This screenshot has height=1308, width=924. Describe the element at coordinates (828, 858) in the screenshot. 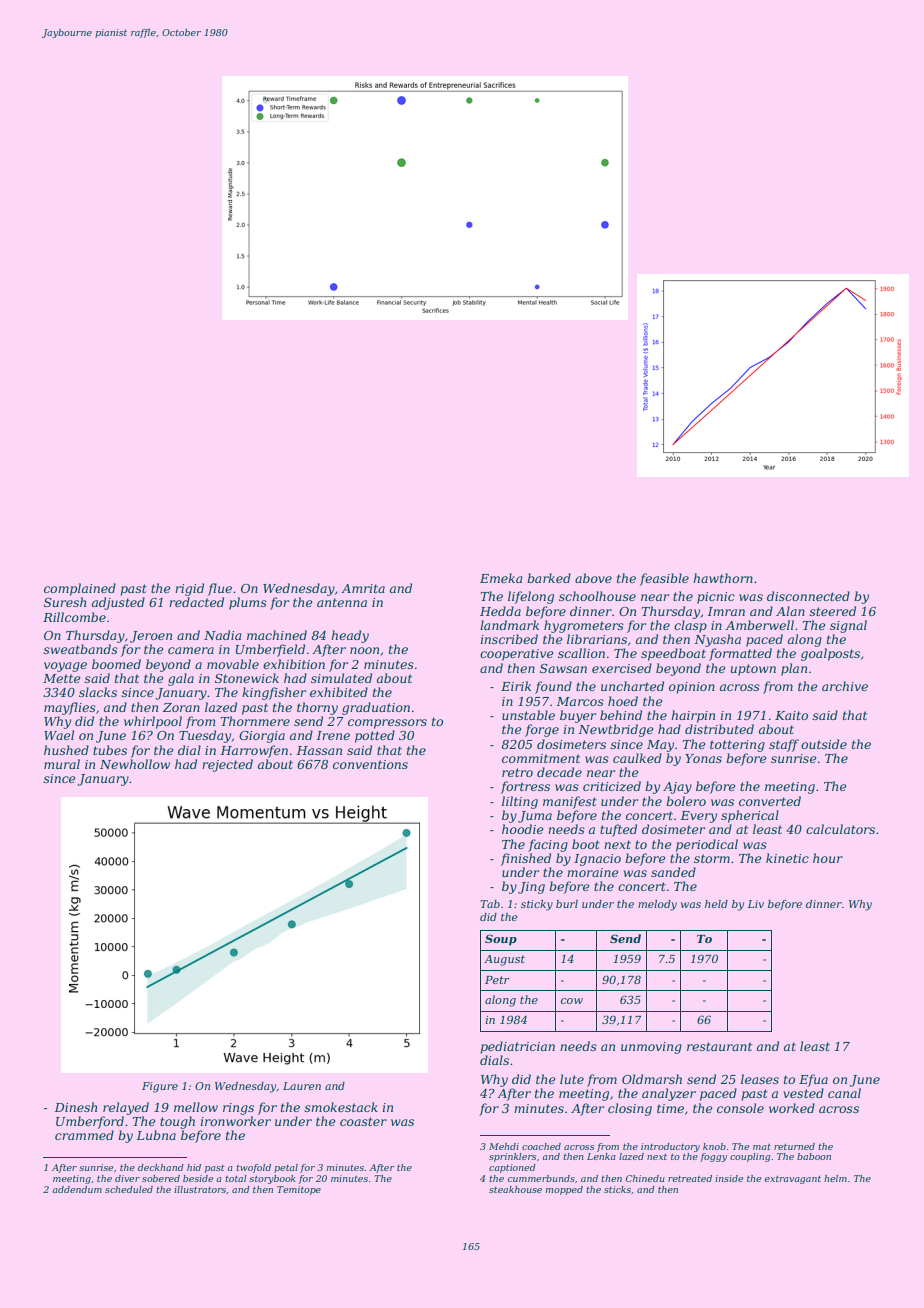

I see `hour` at that location.
